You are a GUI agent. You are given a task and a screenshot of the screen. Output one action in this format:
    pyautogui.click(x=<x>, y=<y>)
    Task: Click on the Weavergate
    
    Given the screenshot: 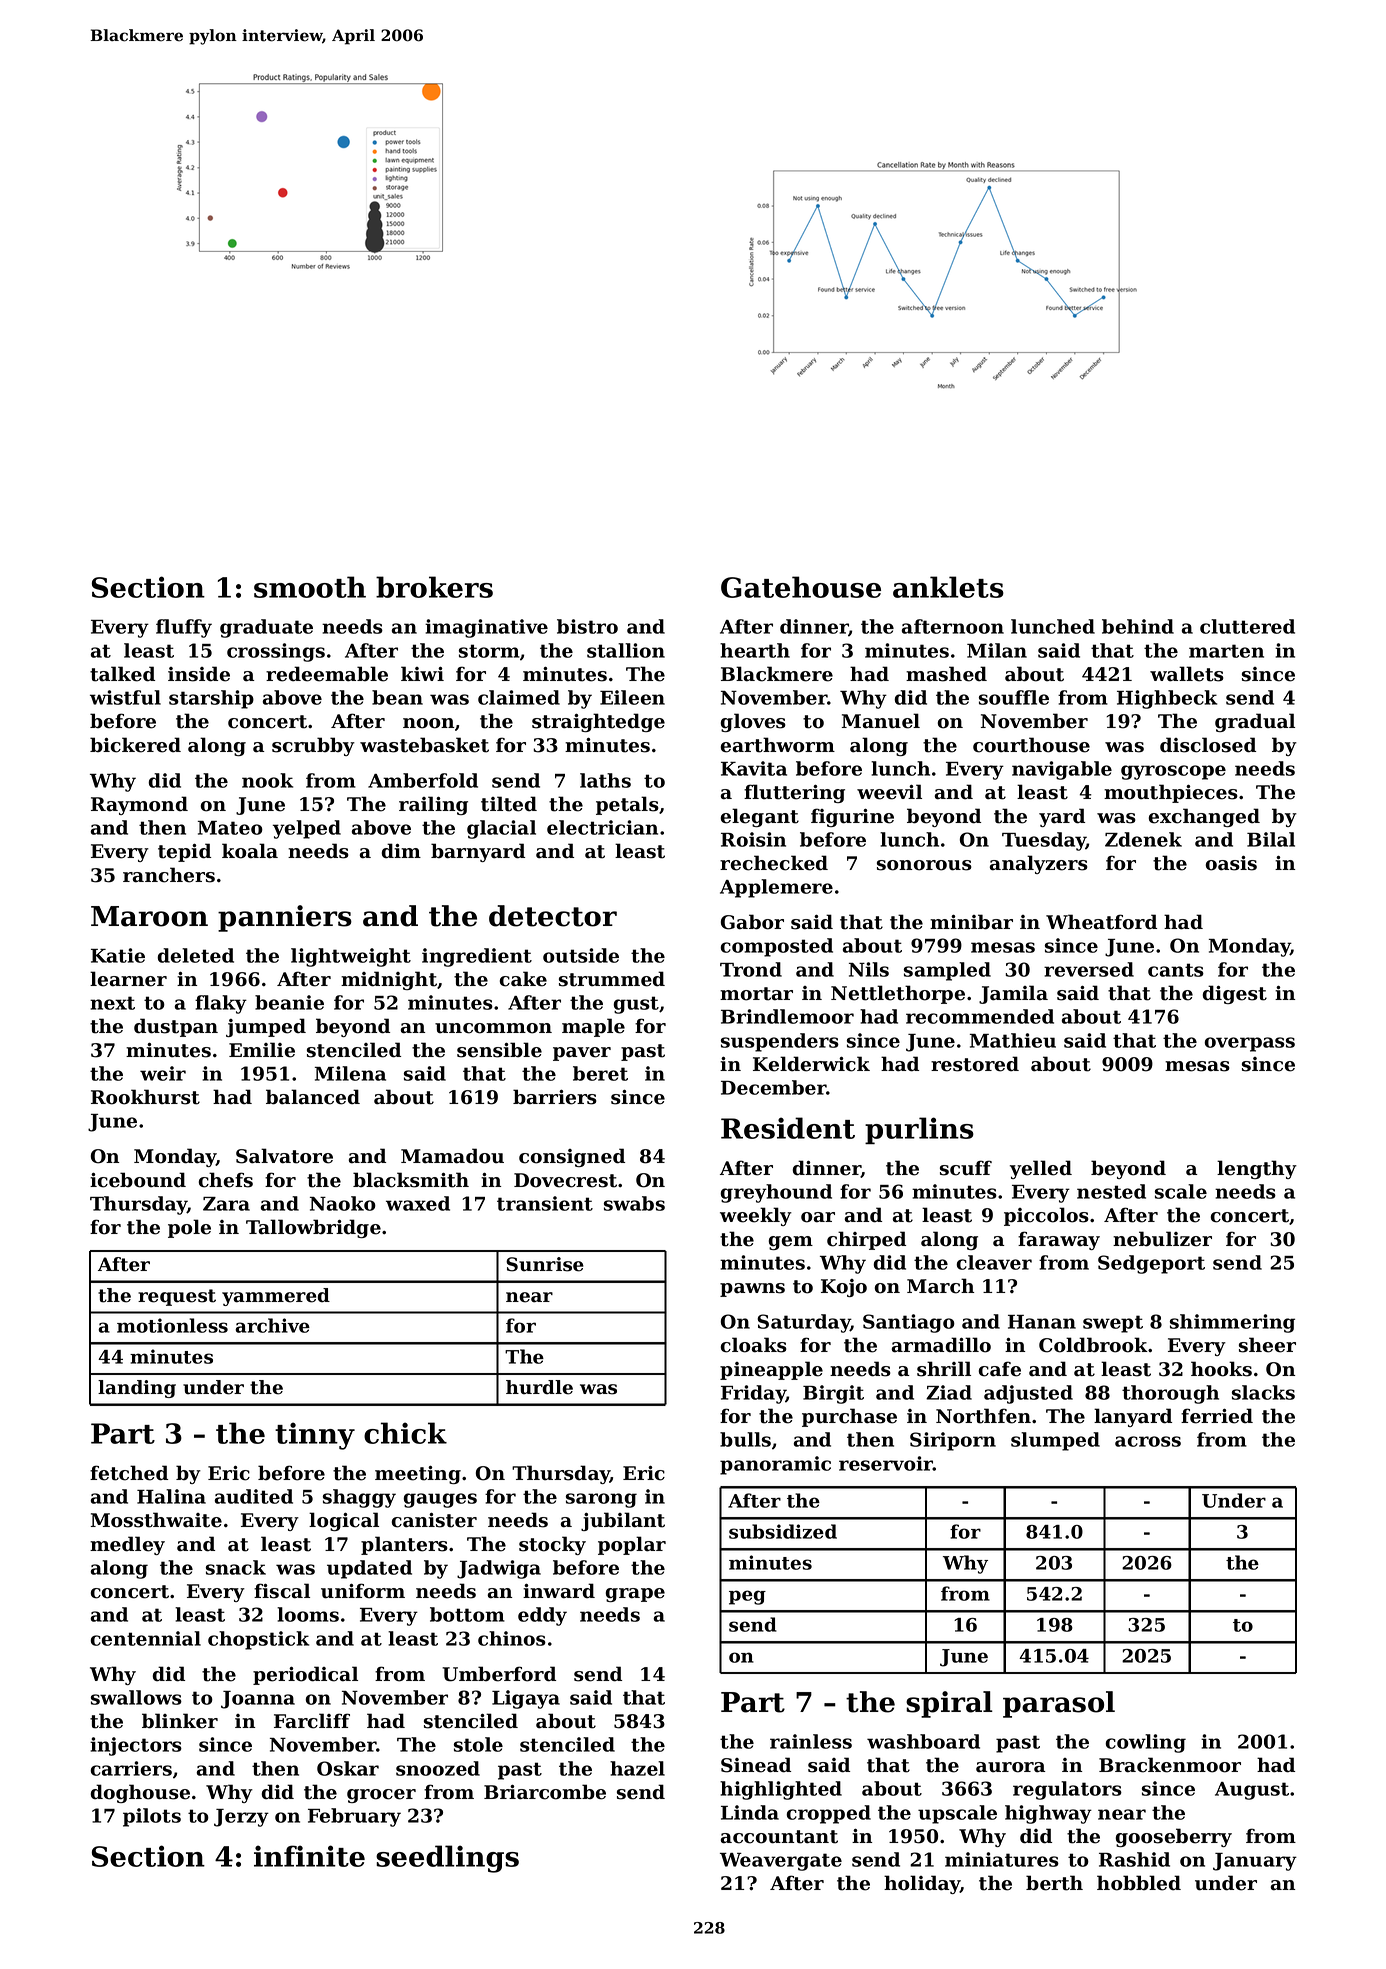 What is the action you would take?
    pyautogui.click(x=781, y=1862)
